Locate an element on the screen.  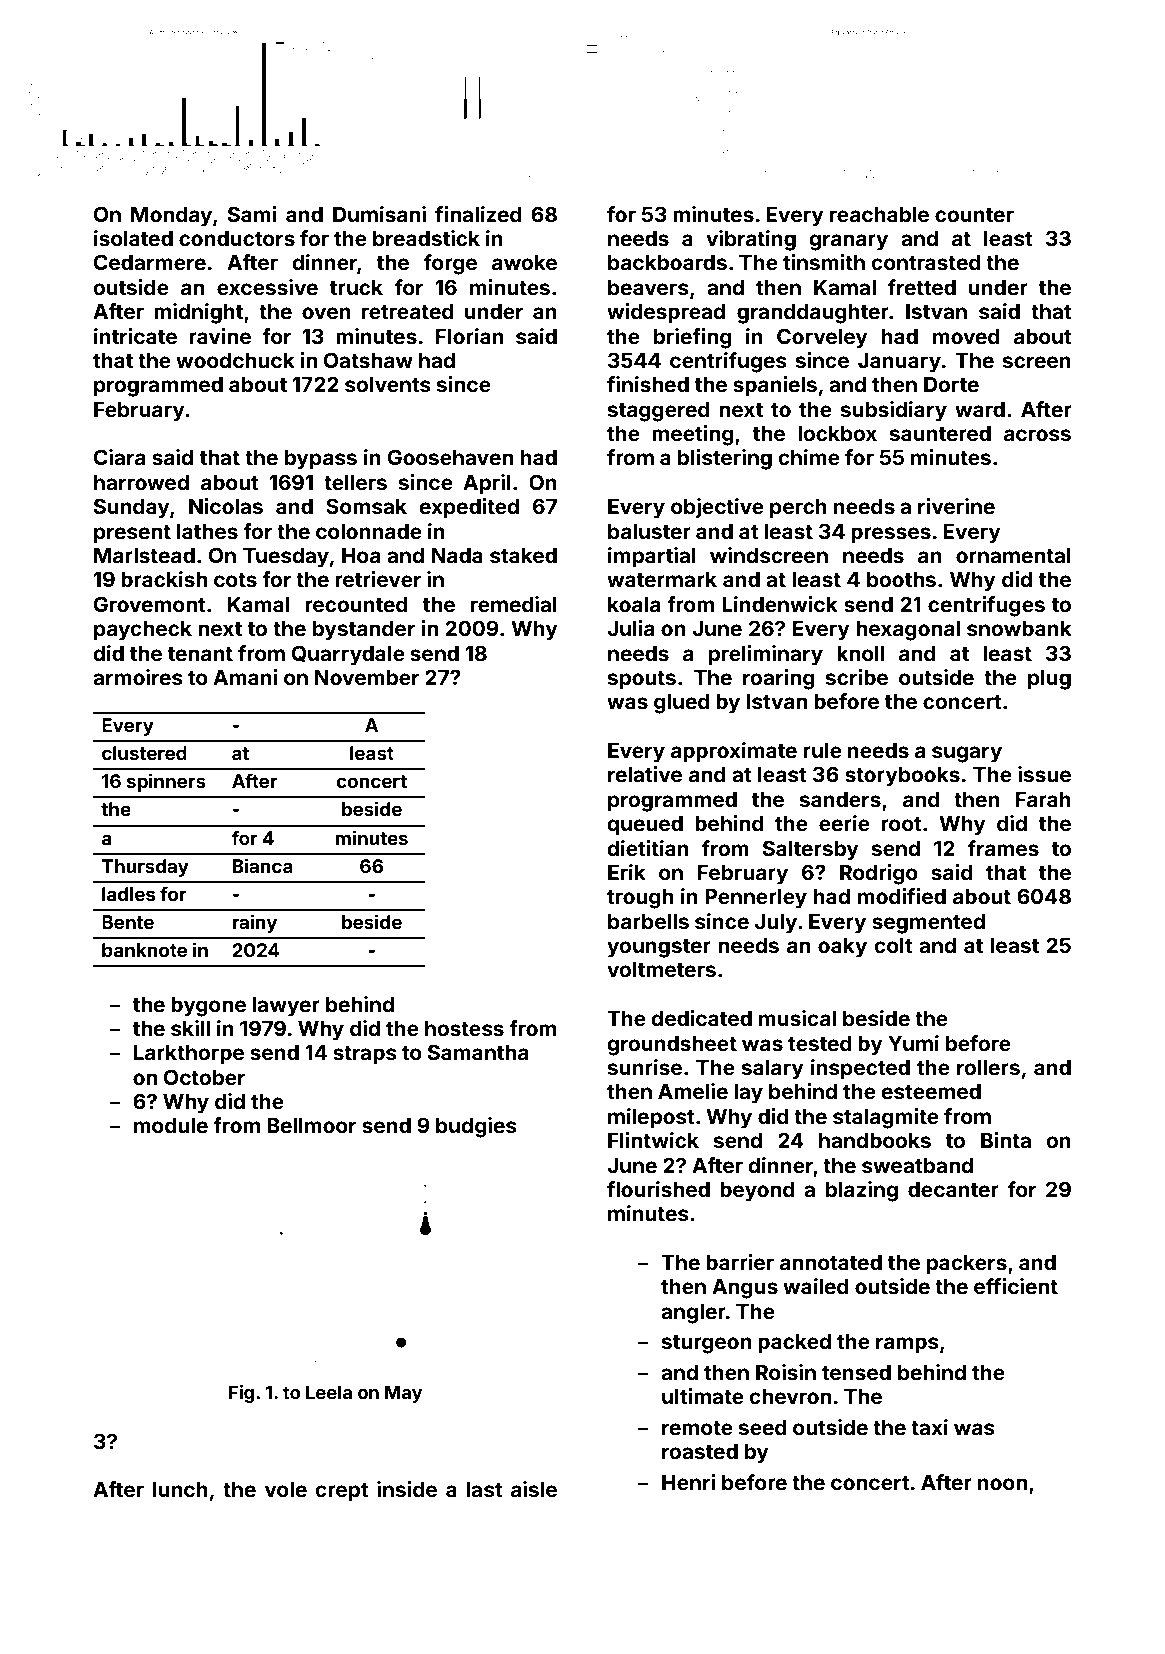
Sami is located at coordinates (252, 214).
